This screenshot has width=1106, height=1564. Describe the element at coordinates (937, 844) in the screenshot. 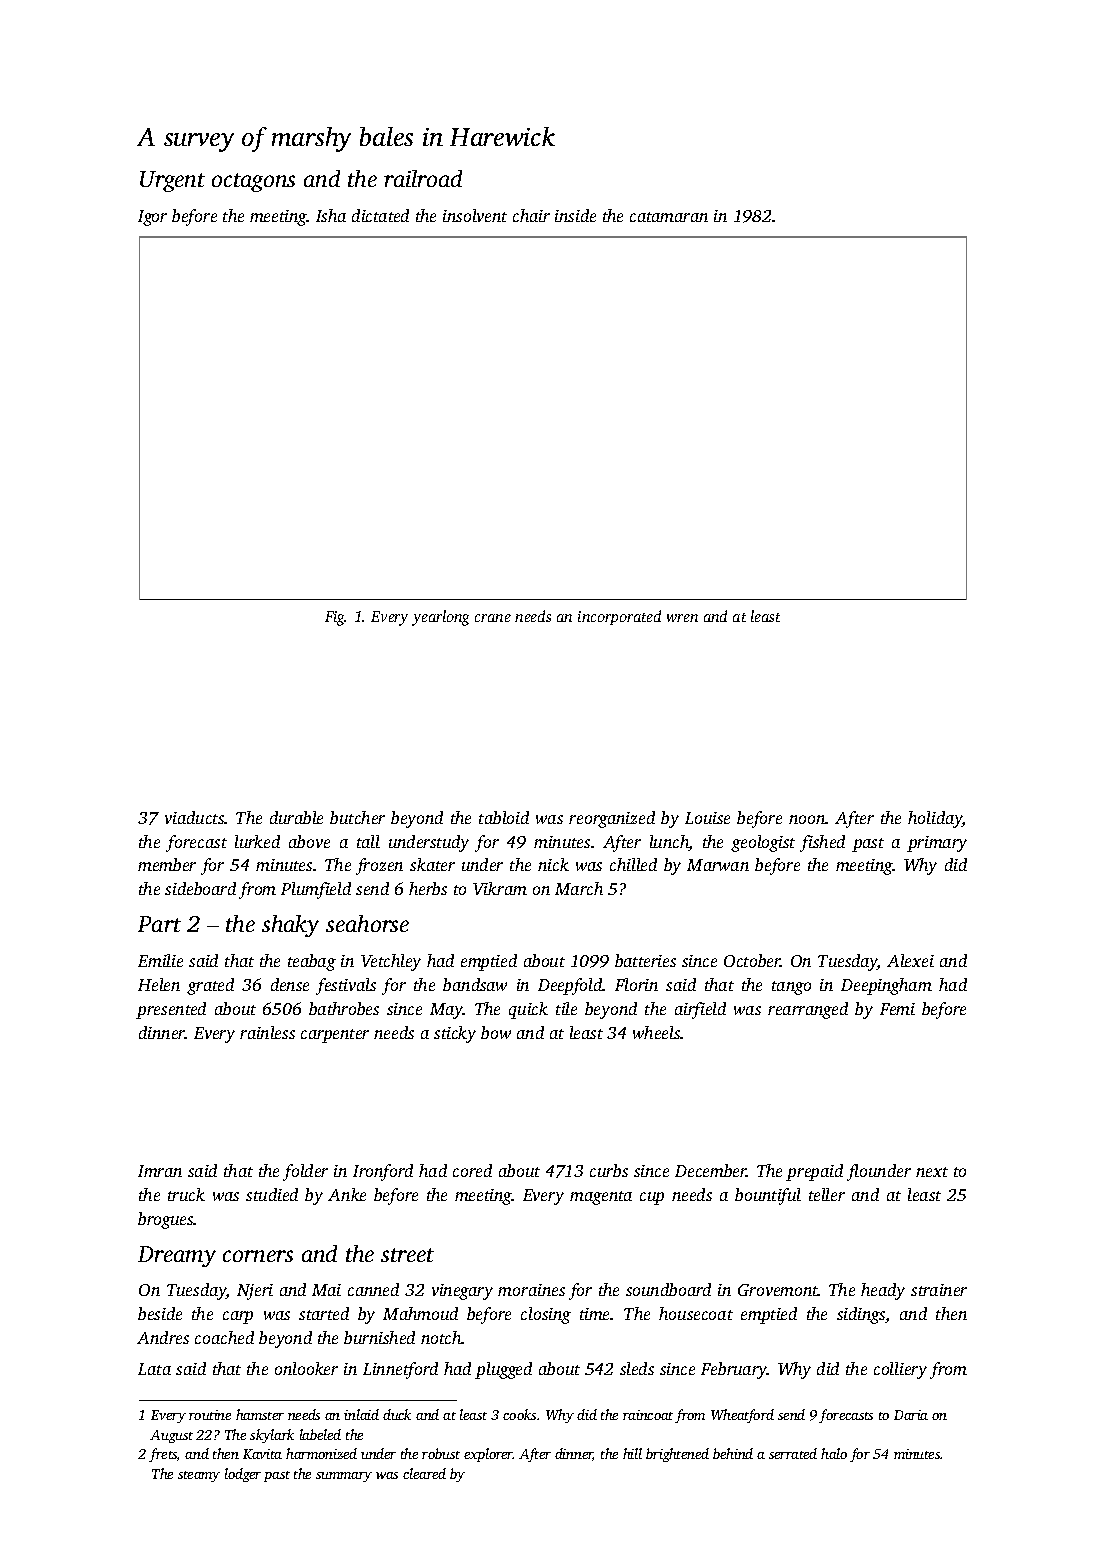

I see `primary` at that location.
